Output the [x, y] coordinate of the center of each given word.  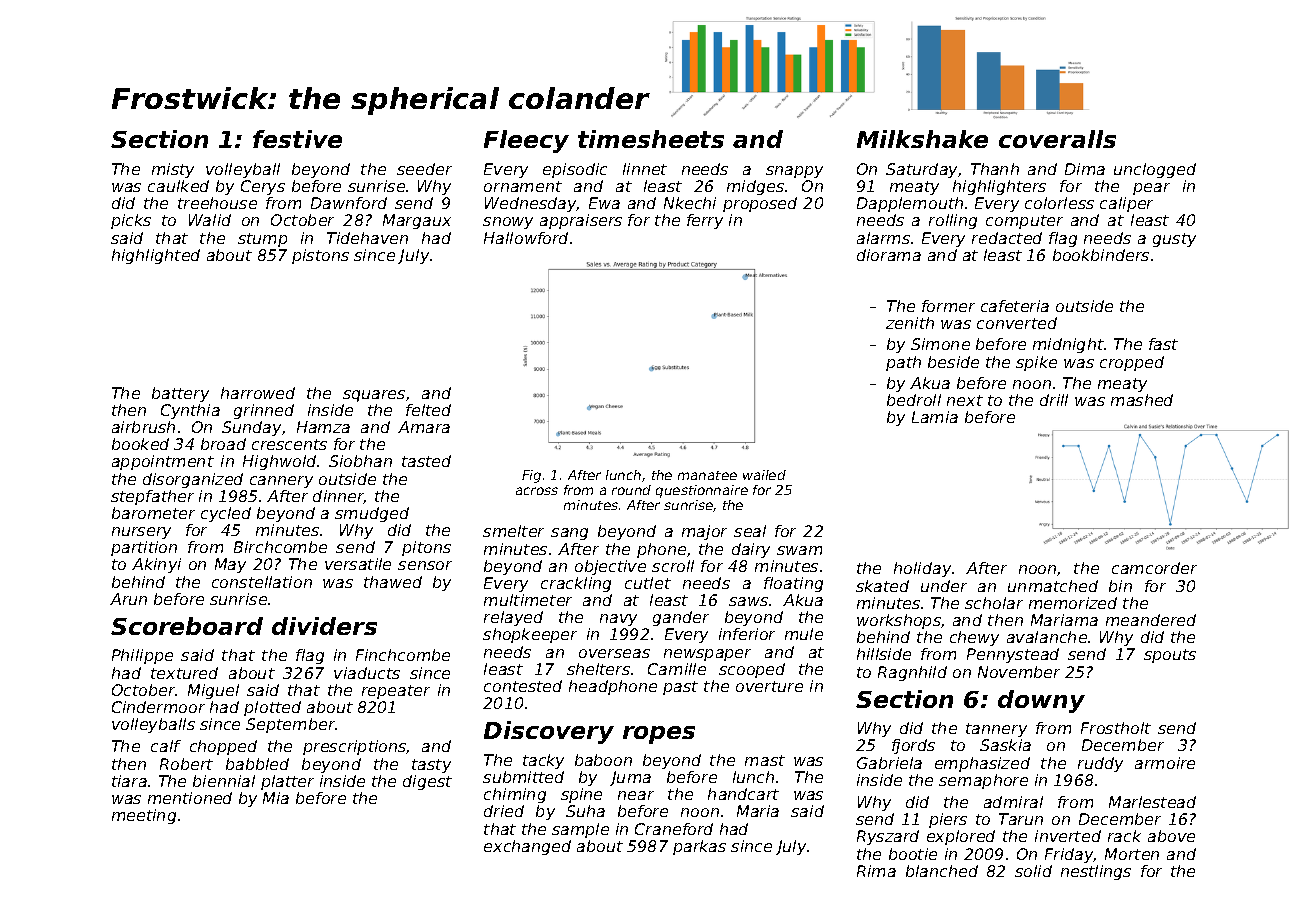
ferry [705, 221]
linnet [645, 169]
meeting [144, 816]
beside [953, 362]
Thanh [995, 169]
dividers [324, 626]
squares [374, 396]
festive [297, 139]
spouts [1170, 656]
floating [793, 584]
